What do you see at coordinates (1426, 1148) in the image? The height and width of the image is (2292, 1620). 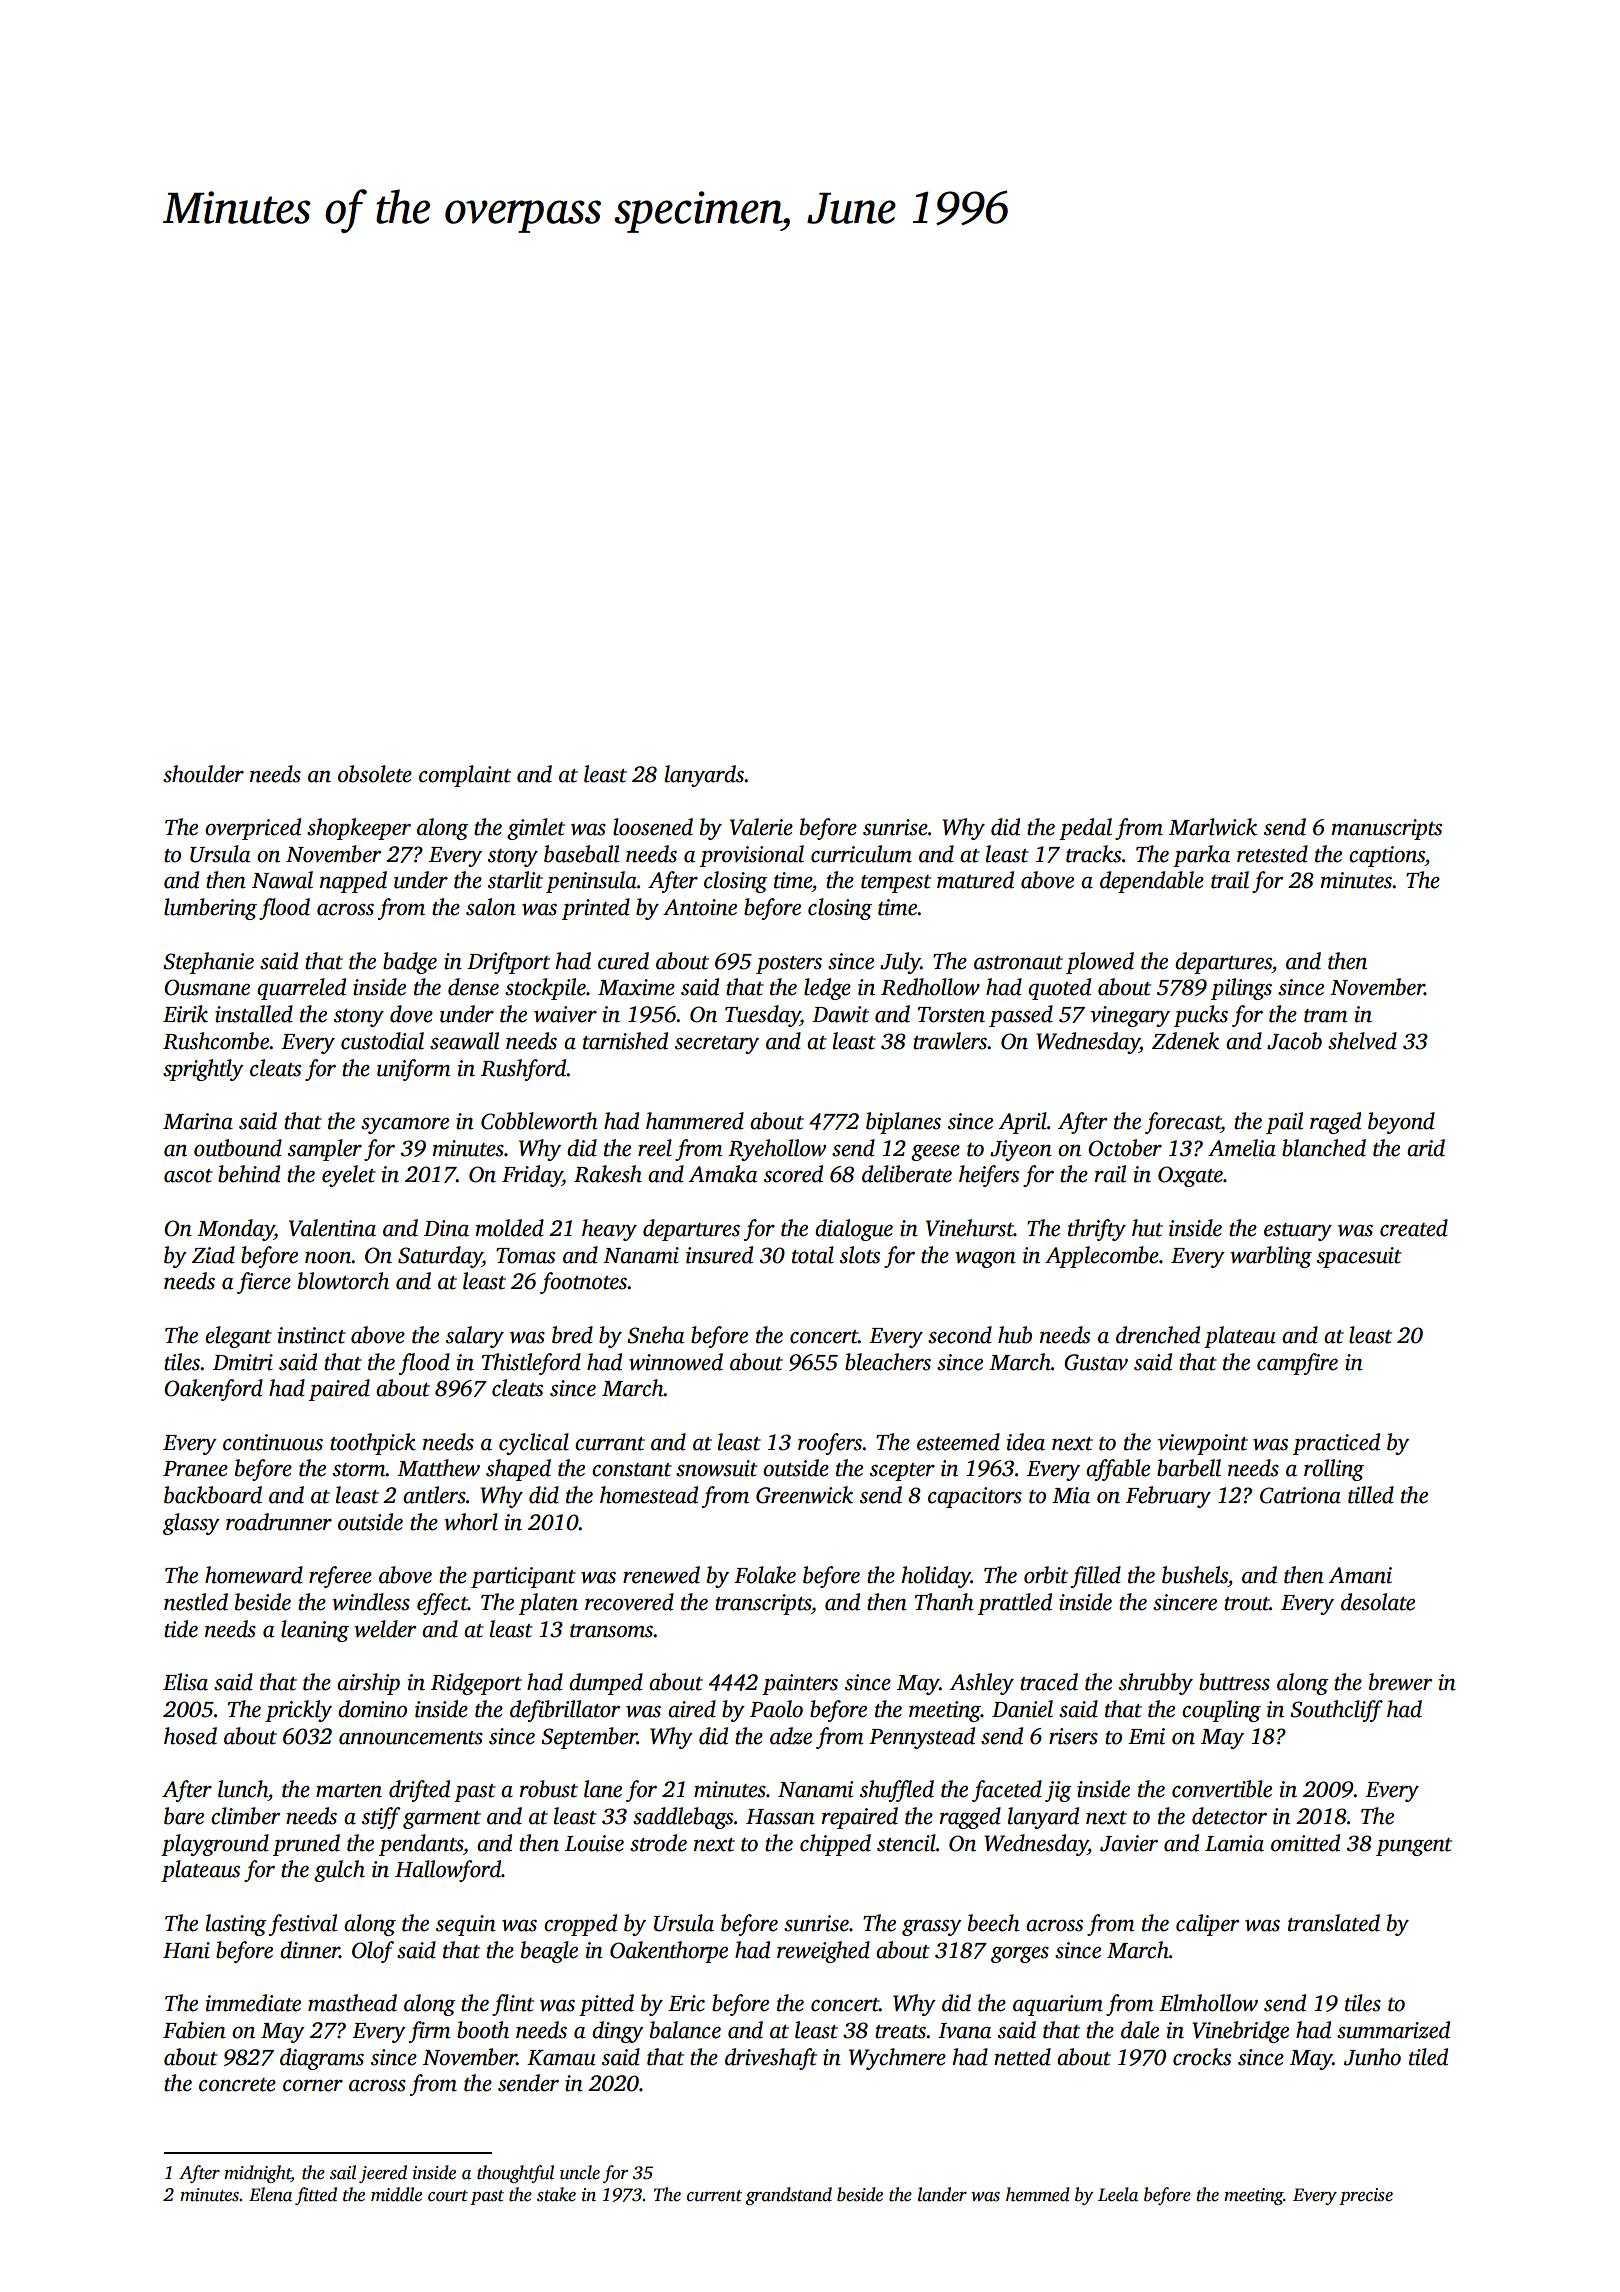 I see `arid` at bounding box center [1426, 1148].
